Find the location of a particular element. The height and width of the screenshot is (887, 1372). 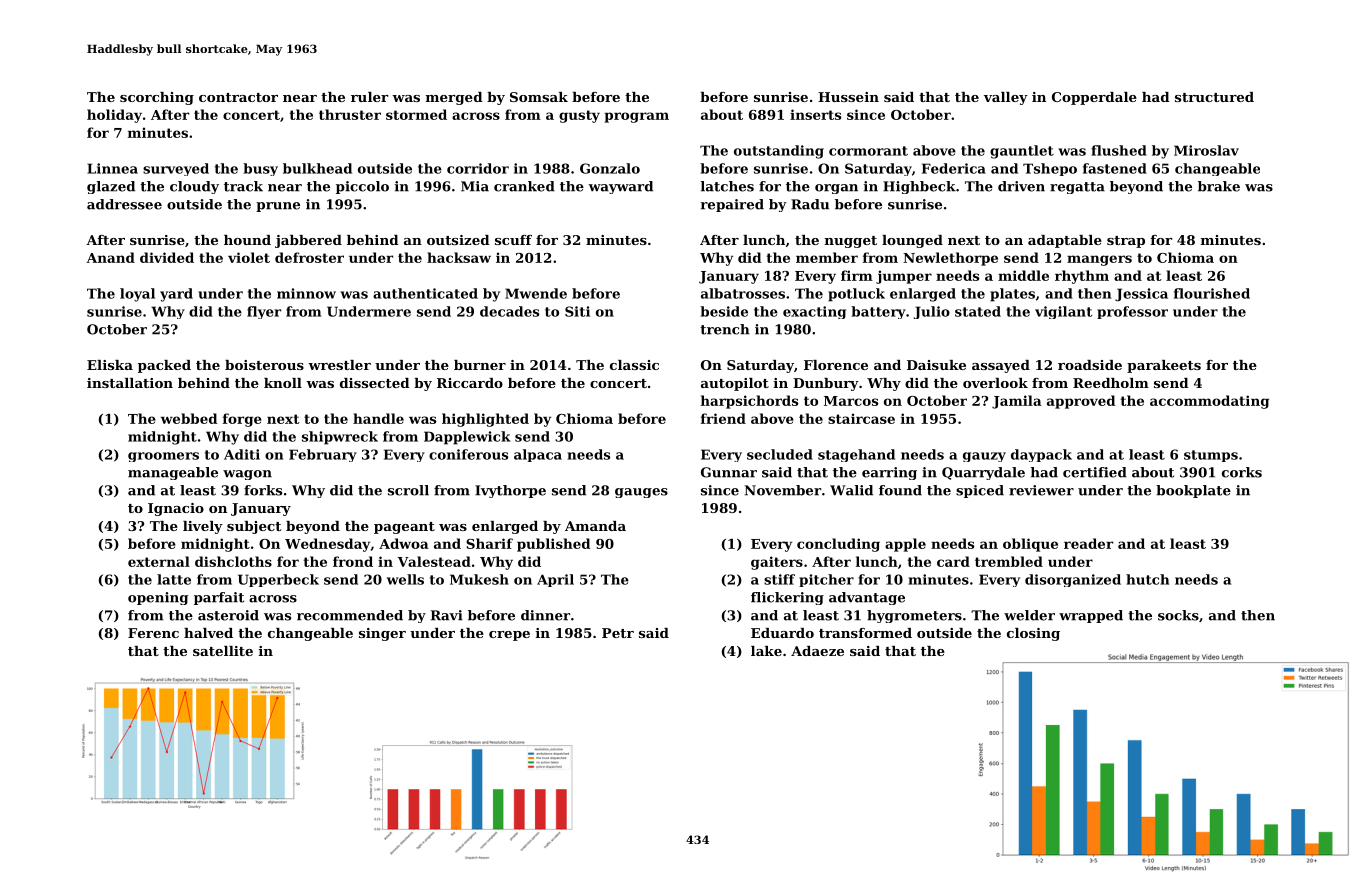

adaptable is located at coordinates (1065, 241).
